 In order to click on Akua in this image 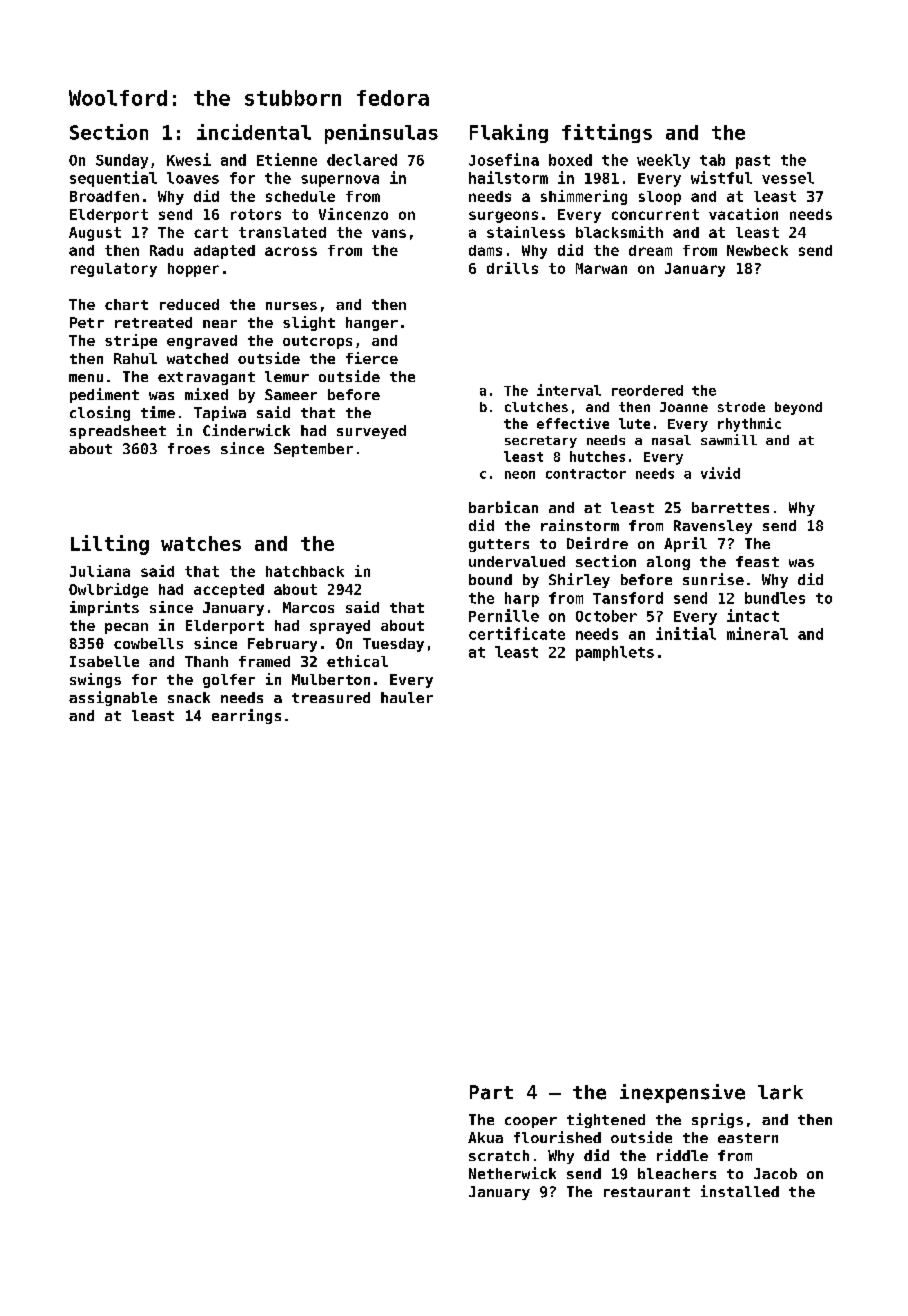, I will do `click(485, 1137)`.
